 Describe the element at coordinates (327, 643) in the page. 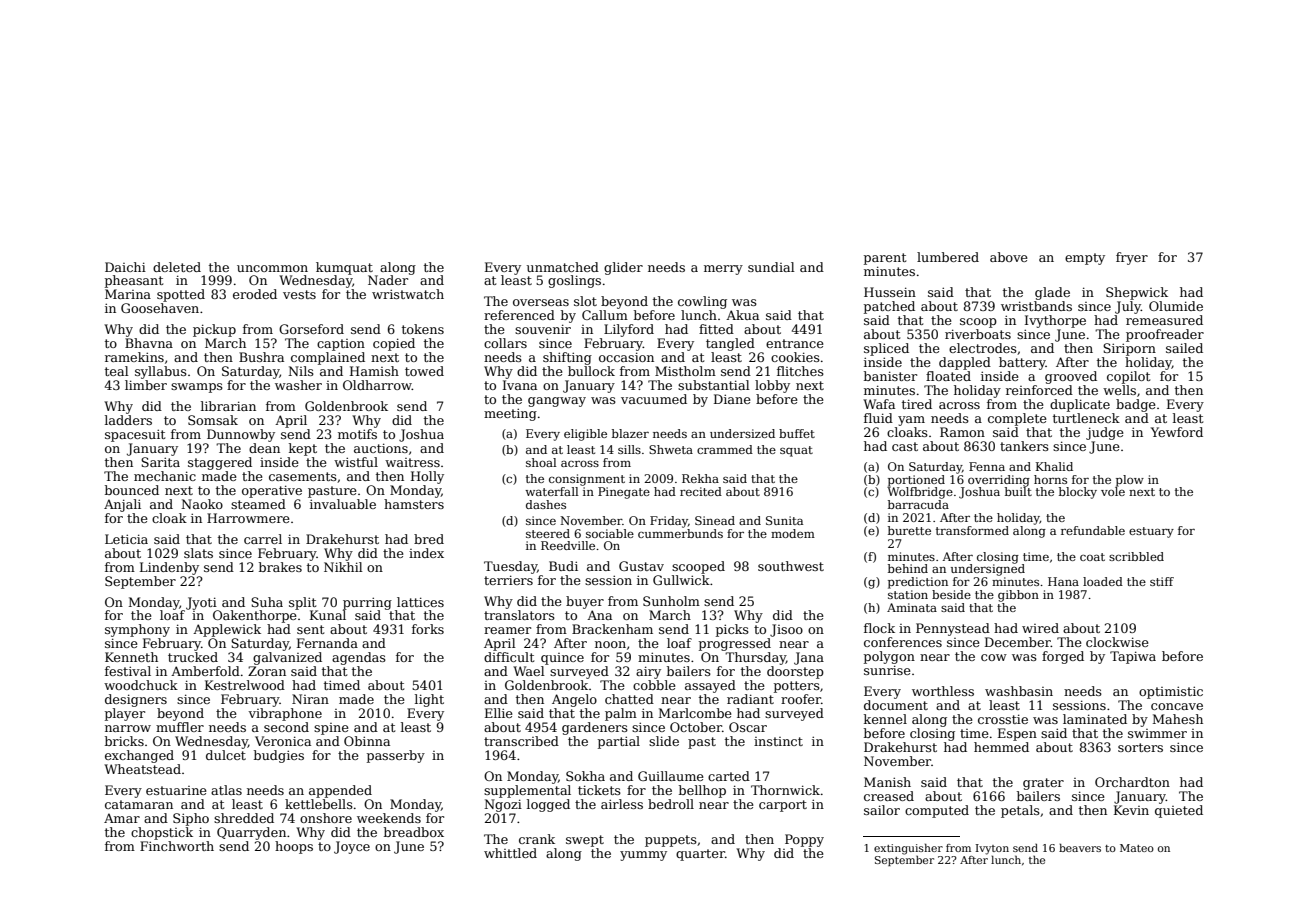

I see `Fernanda` at that location.
